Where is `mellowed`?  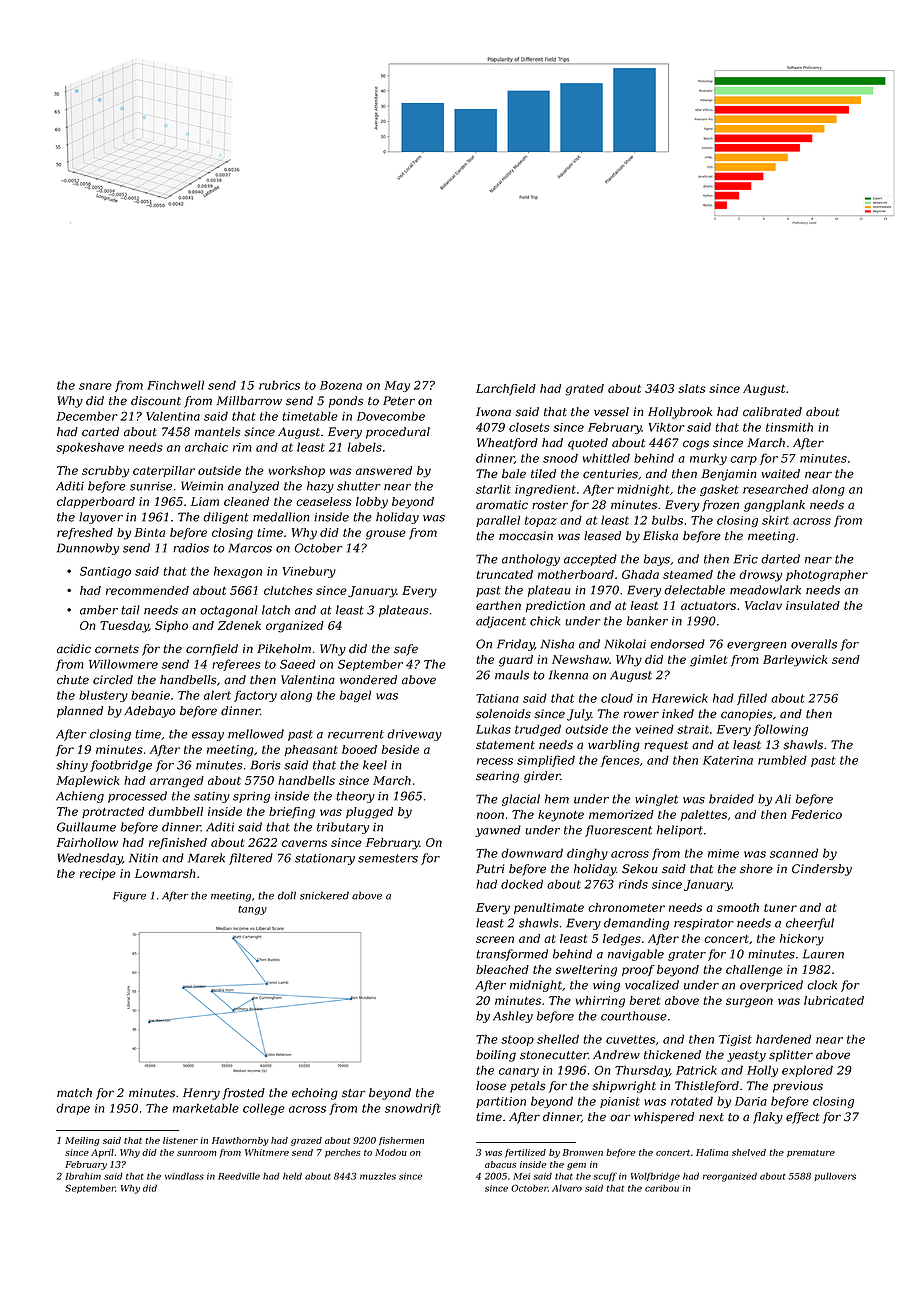 mellowed is located at coordinates (256, 734).
